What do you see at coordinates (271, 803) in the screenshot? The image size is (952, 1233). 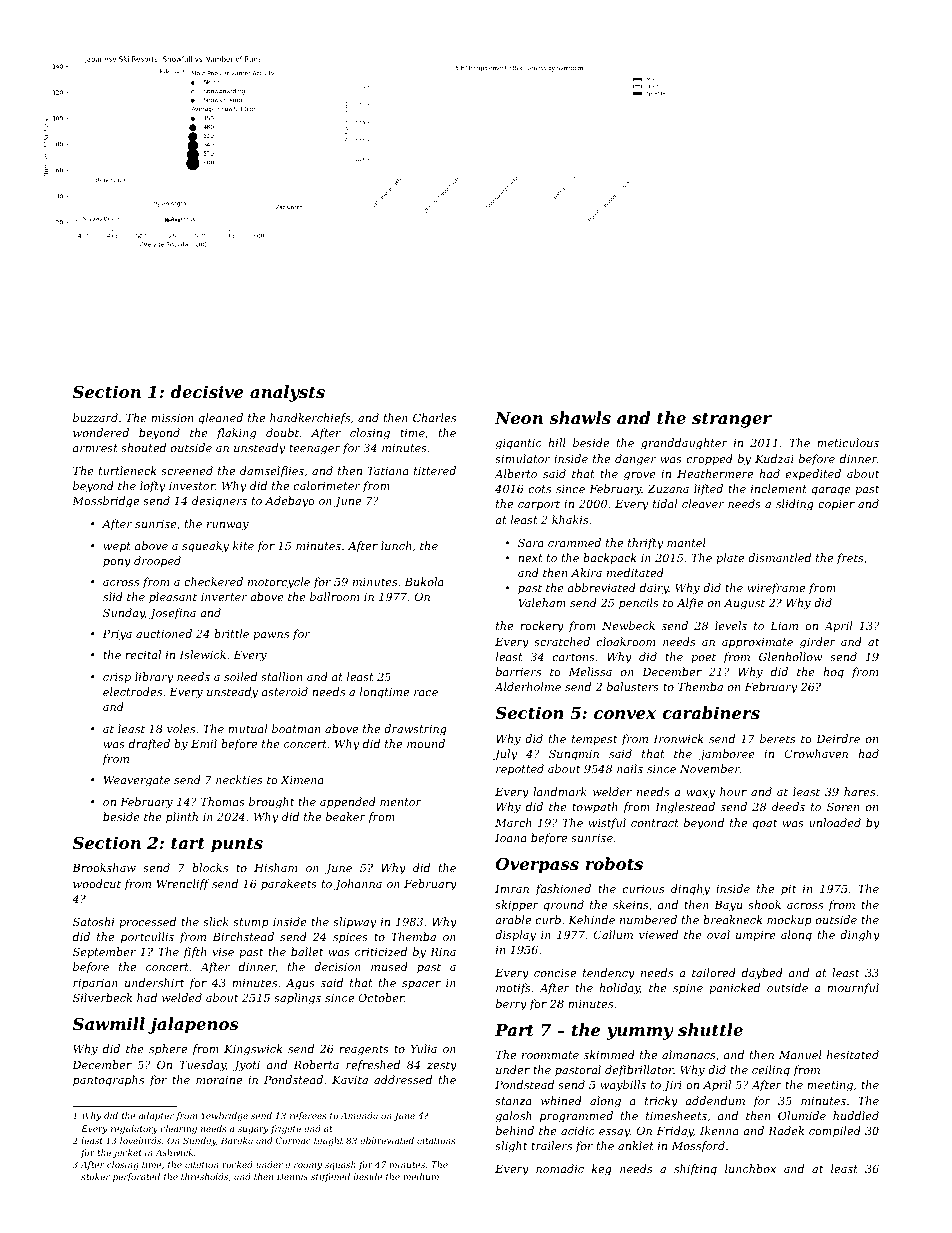 I see `brought` at bounding box center [271, 803].
